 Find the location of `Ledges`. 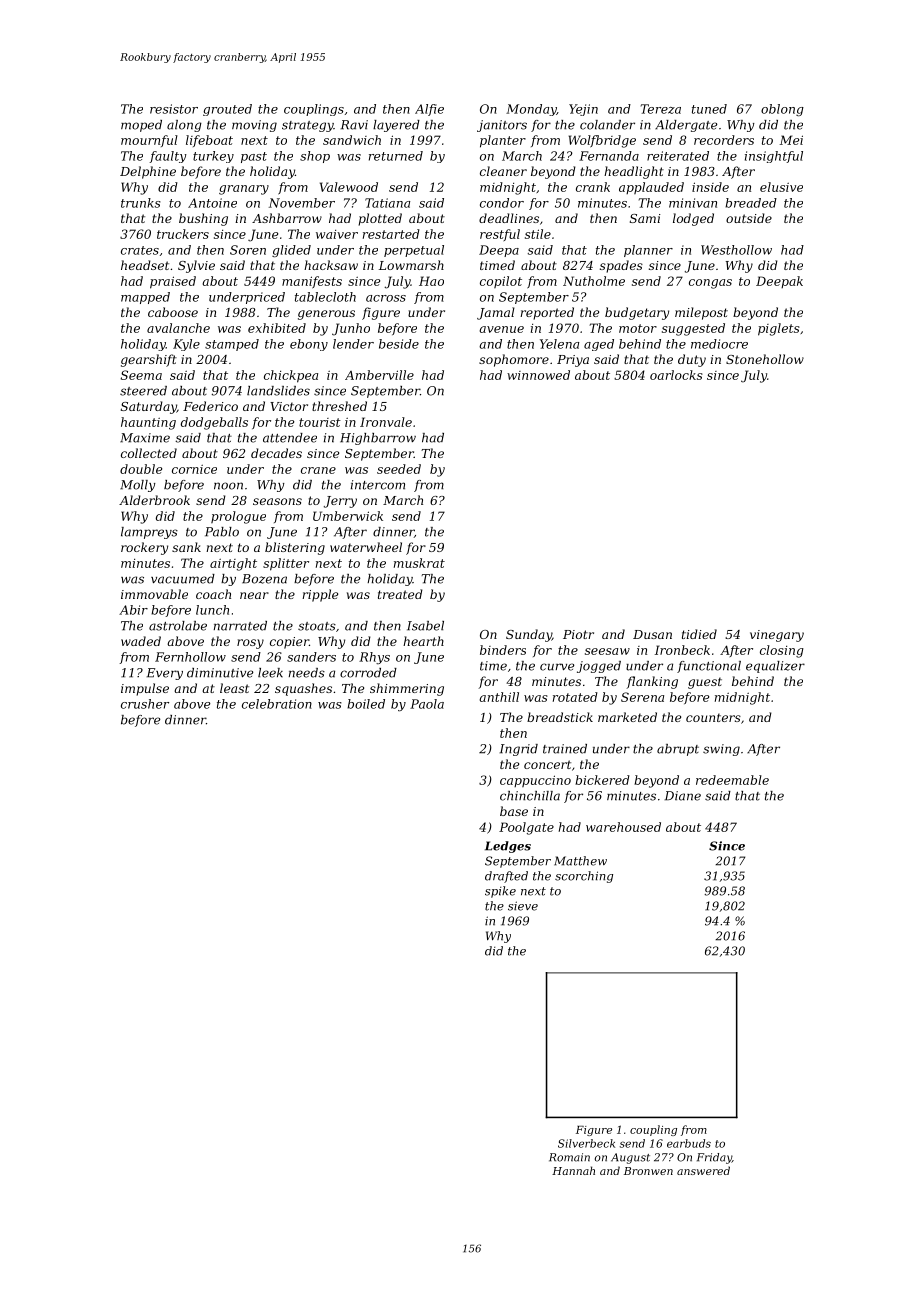

Ledges is located at coordinates (508, 847).
